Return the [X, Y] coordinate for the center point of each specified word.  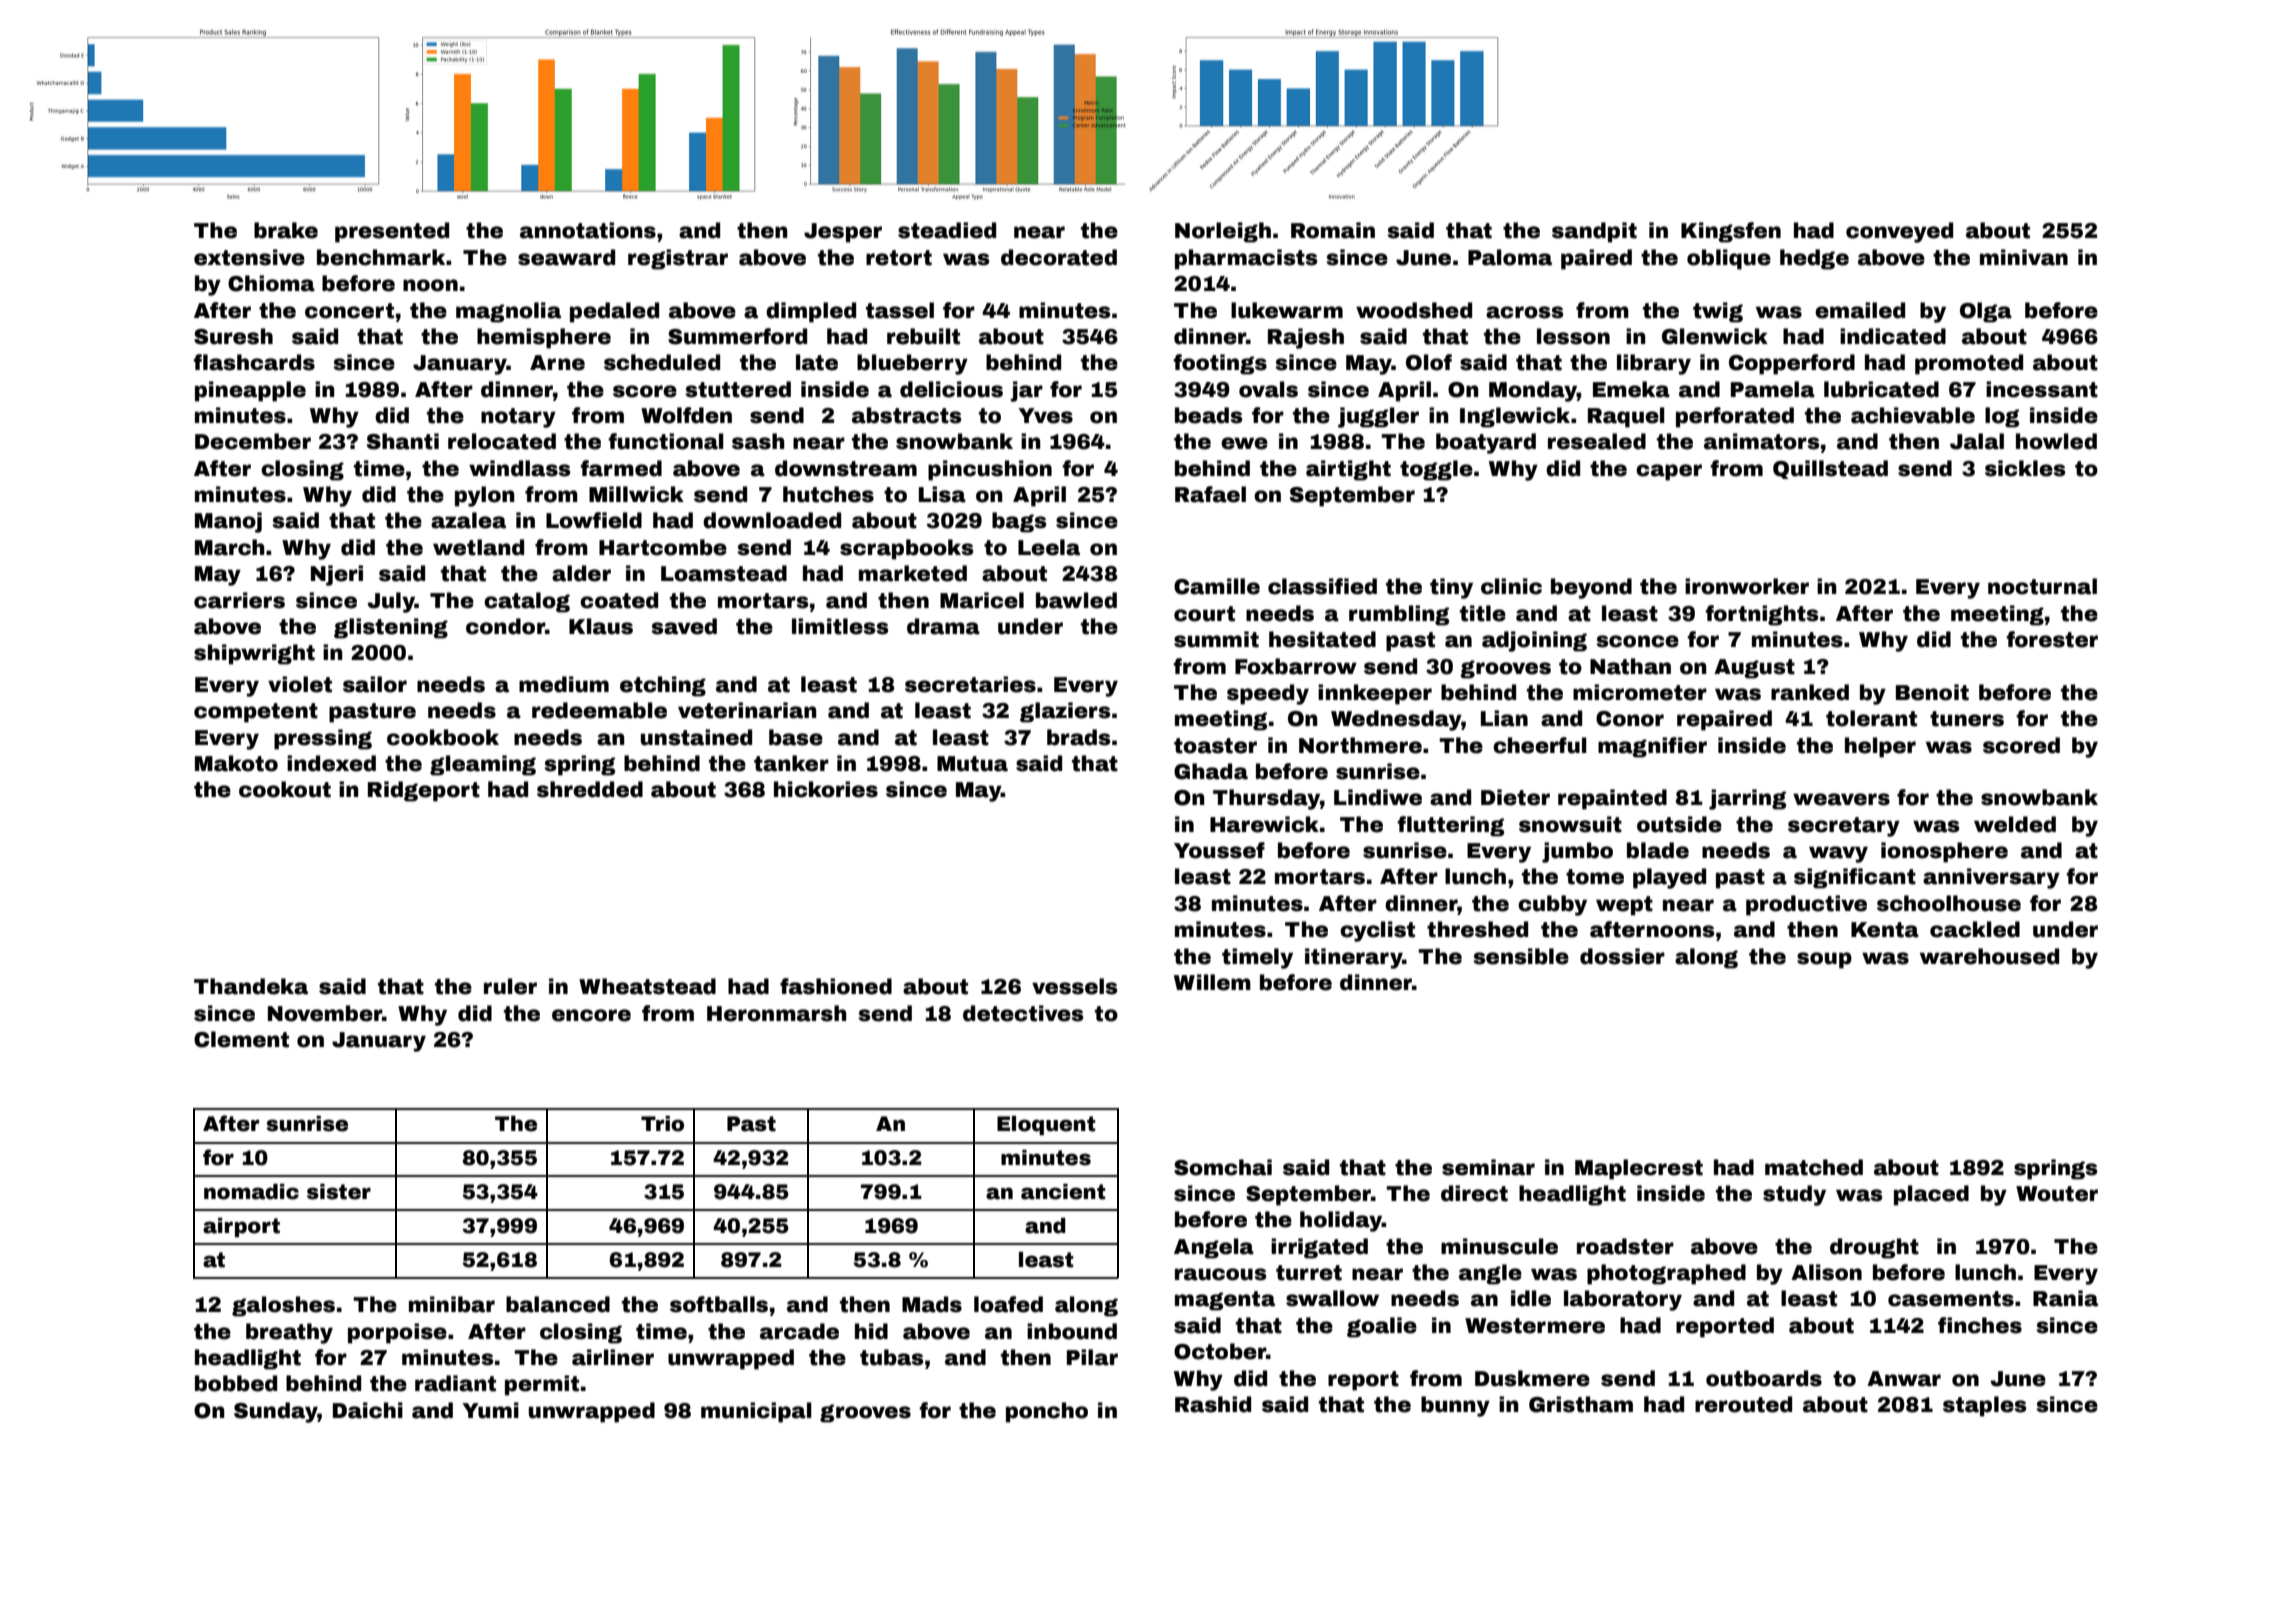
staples [1985, 1406]
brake [286, 230]
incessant [2042, 389]
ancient [1063, 1192]
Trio [662, 1124]
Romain [1333, 230]
